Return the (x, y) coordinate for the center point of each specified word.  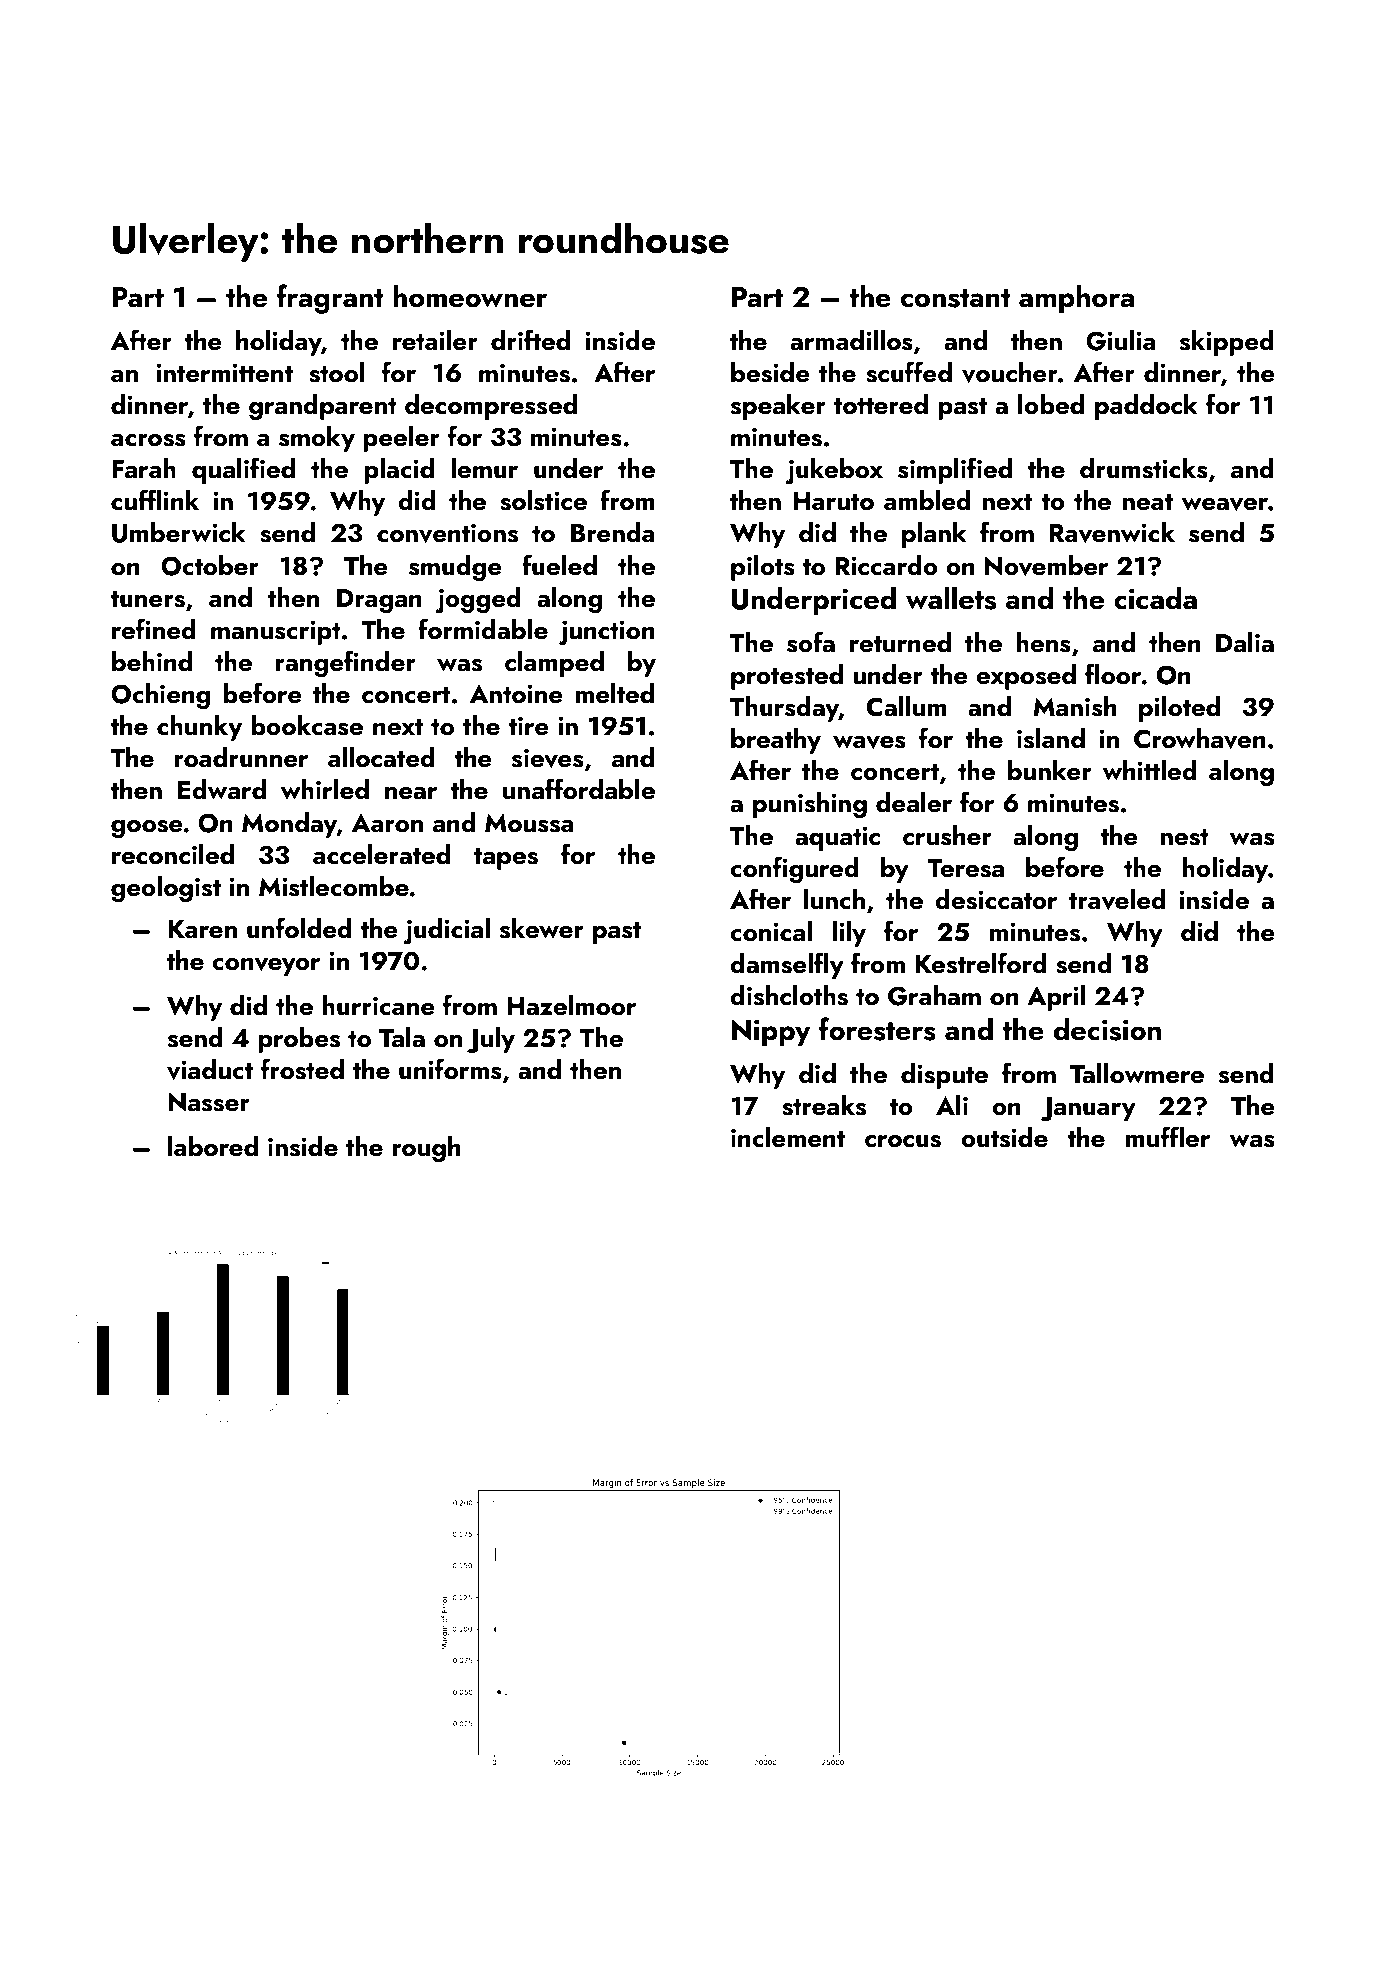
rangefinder (345, 663)
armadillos (851, 340)
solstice (543, 500)
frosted (302, 1069)
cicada (1155, 598)
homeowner (470, 296)
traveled (1117, 899)
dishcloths (789, 995)
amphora (1076, 299)
